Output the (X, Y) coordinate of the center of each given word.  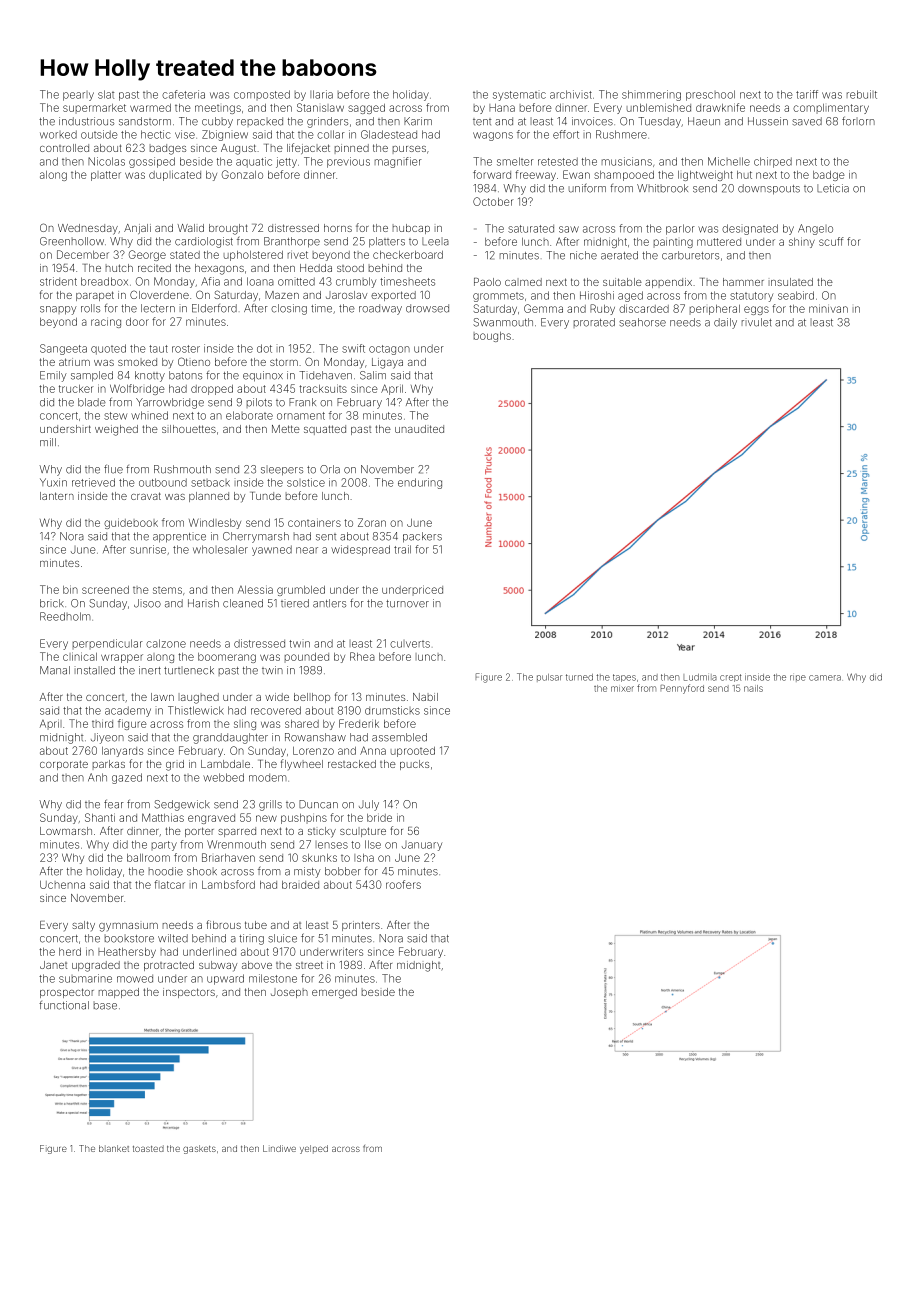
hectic (156, 134)
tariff (807, 94)
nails (753, 688)
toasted (148, 1148)
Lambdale (225, 764)
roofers (403, 884)
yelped (314, 1149)
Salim (373, 375)
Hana (502, 108)
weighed (116, 430)
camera (825, 678)
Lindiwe (279, 1148)
